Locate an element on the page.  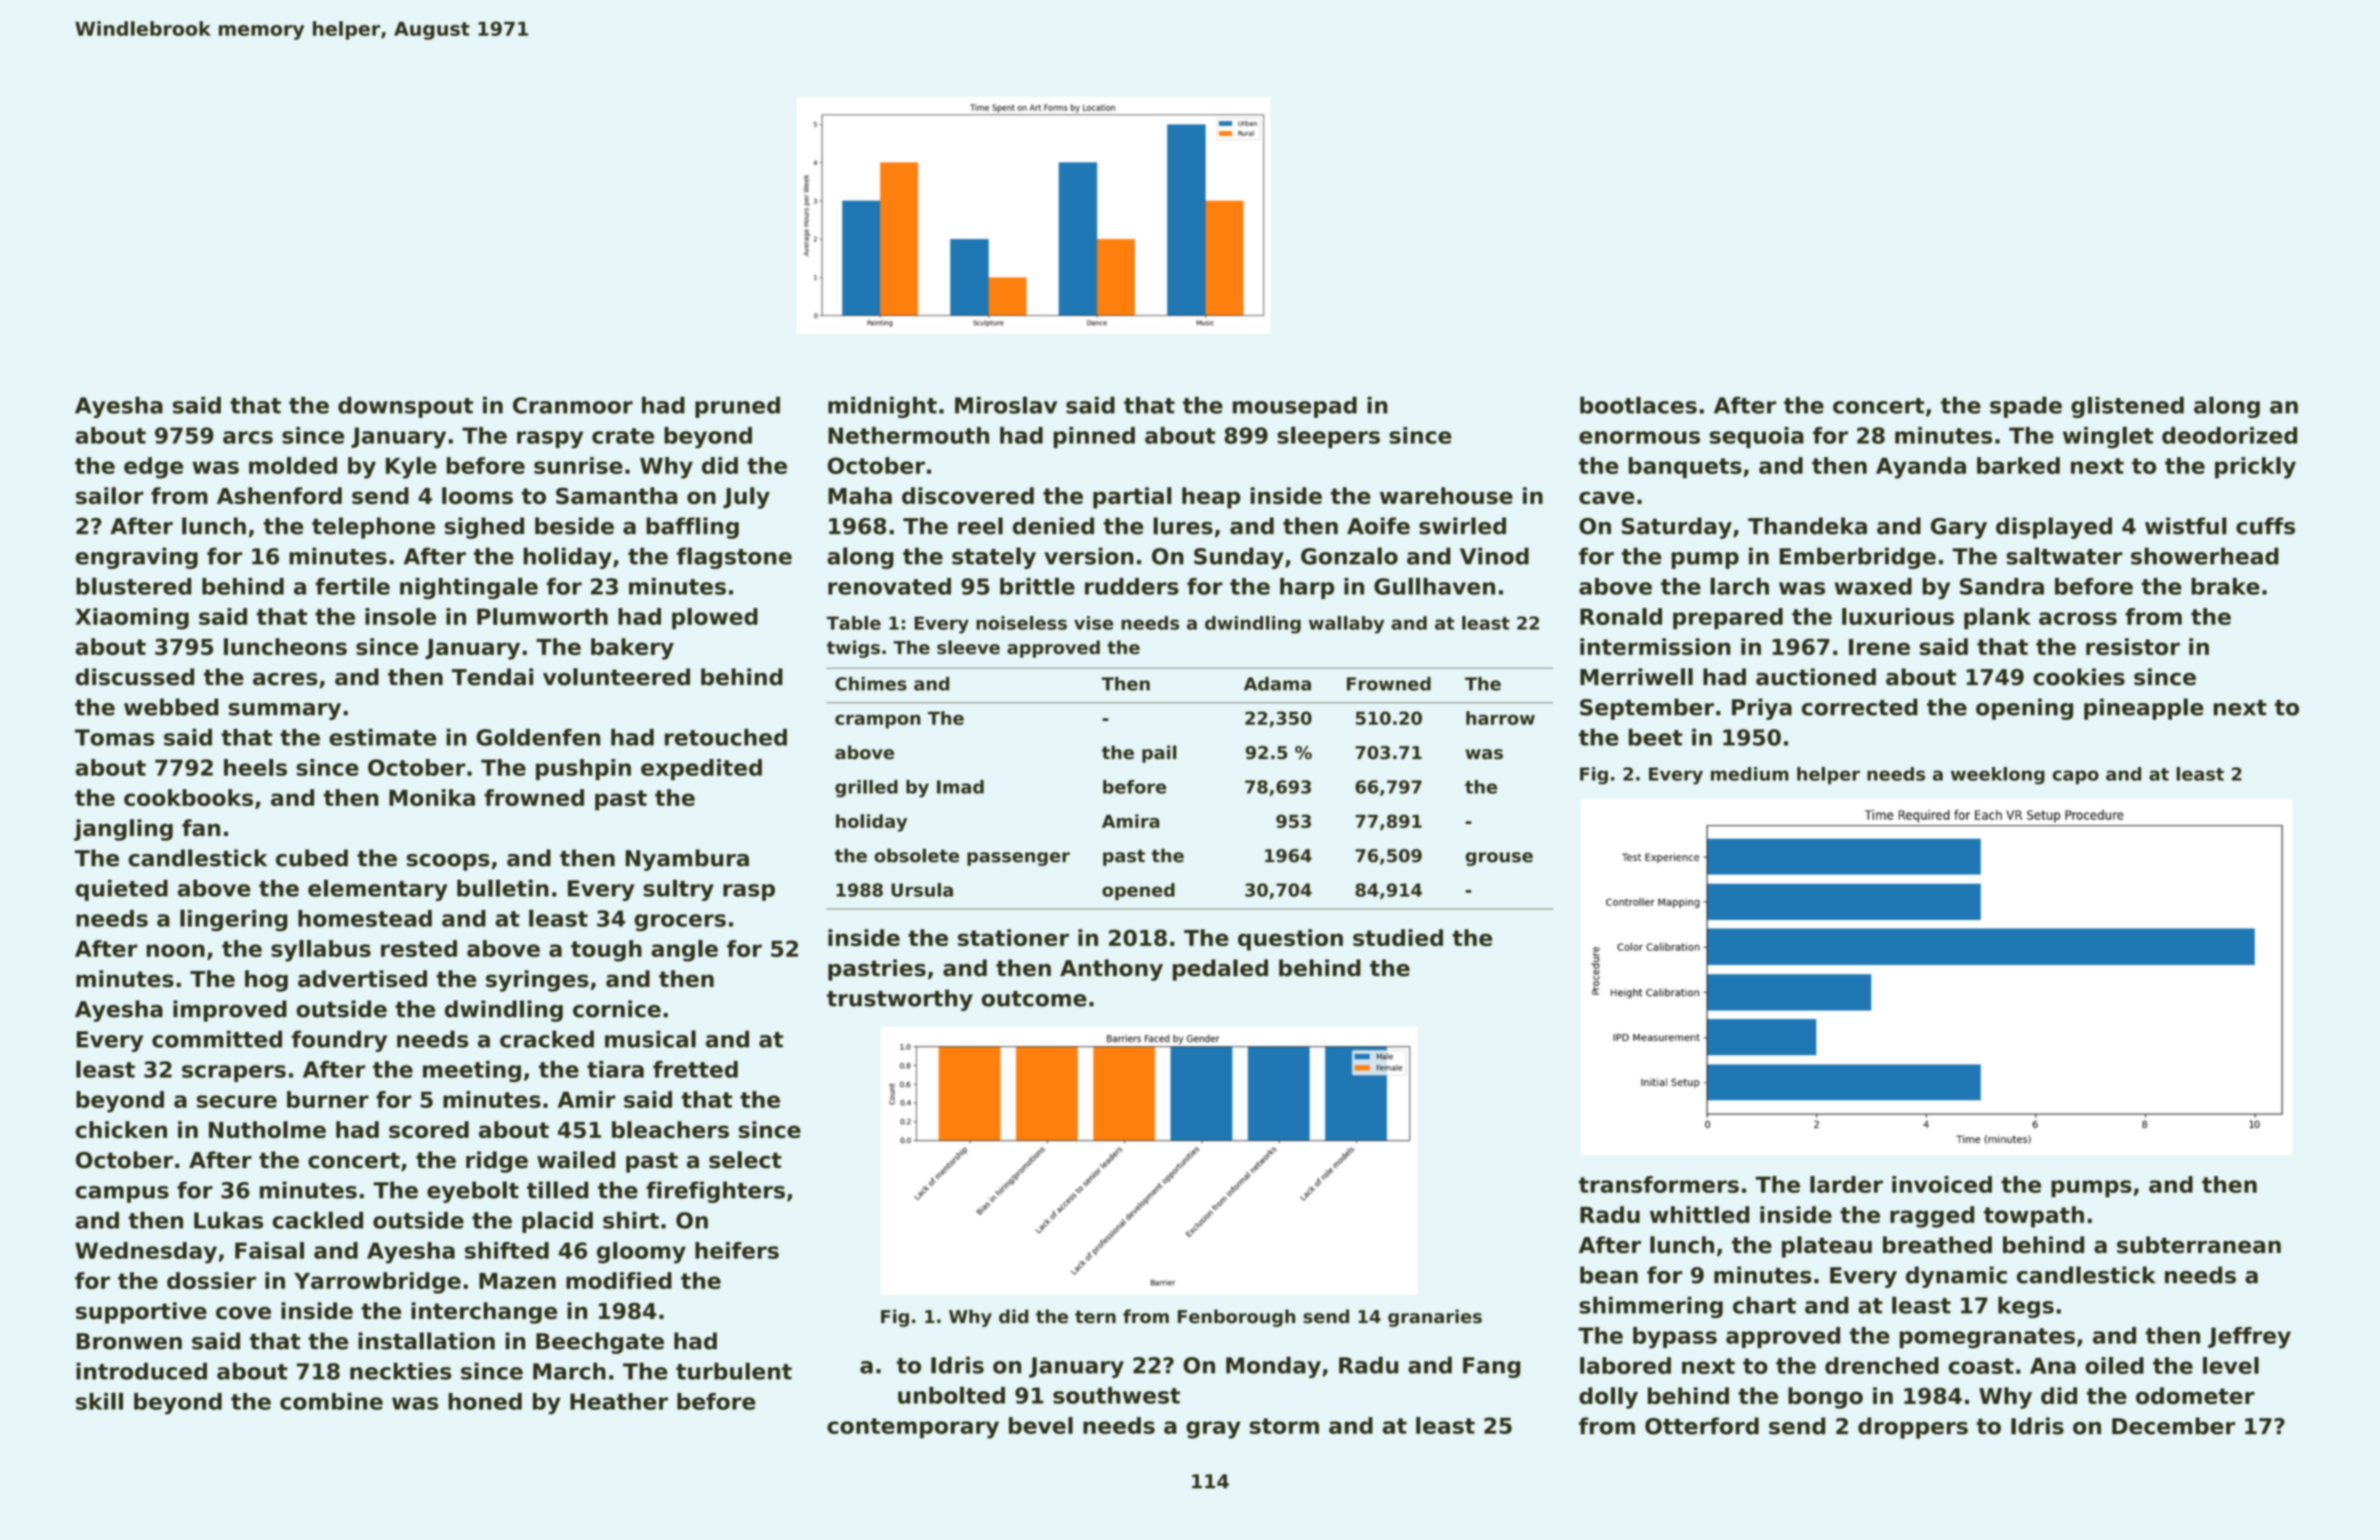
Ayanda is located at coordinates (1921, 468).
